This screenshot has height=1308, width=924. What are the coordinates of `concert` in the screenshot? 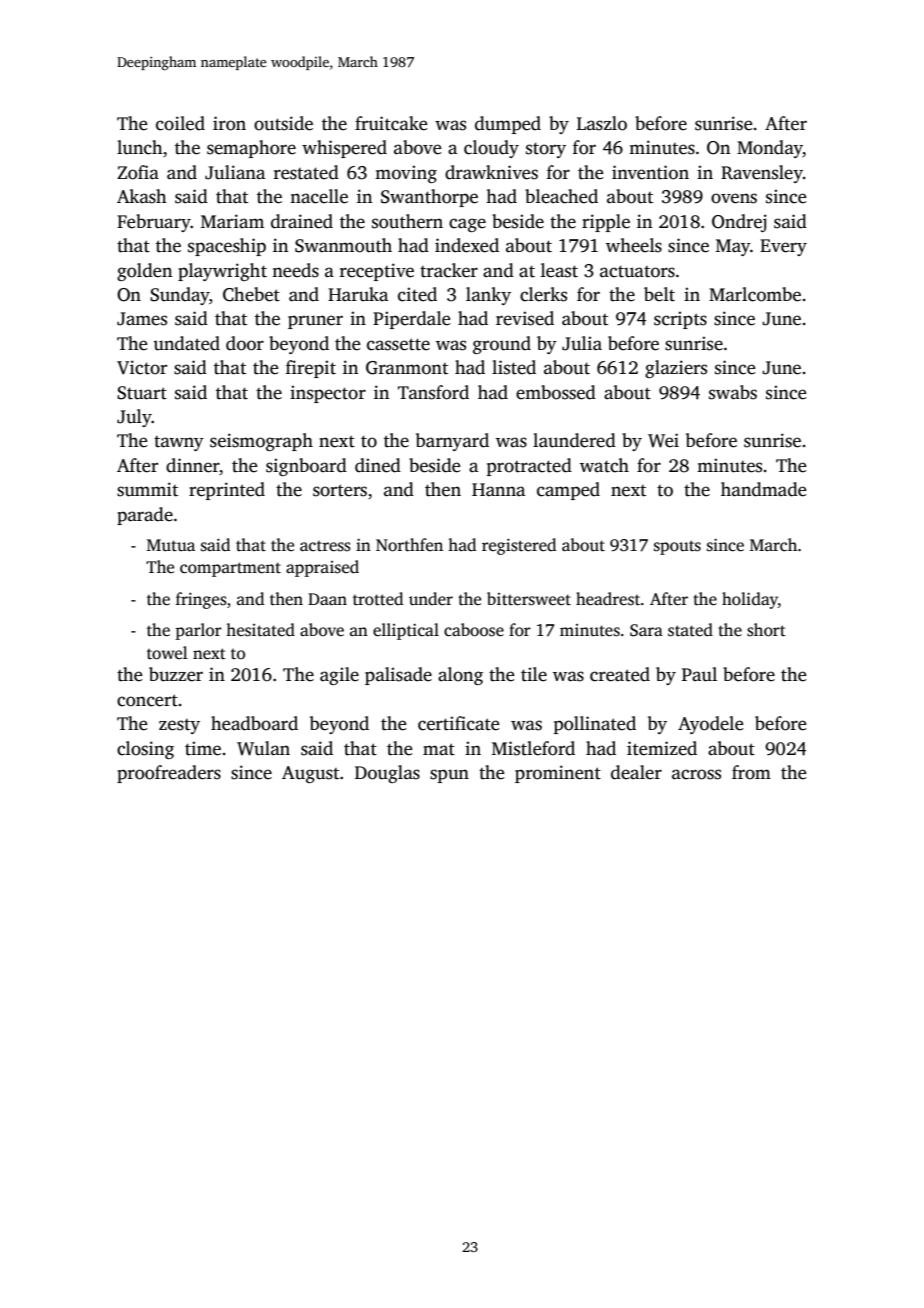 It's located at (147, 700).
